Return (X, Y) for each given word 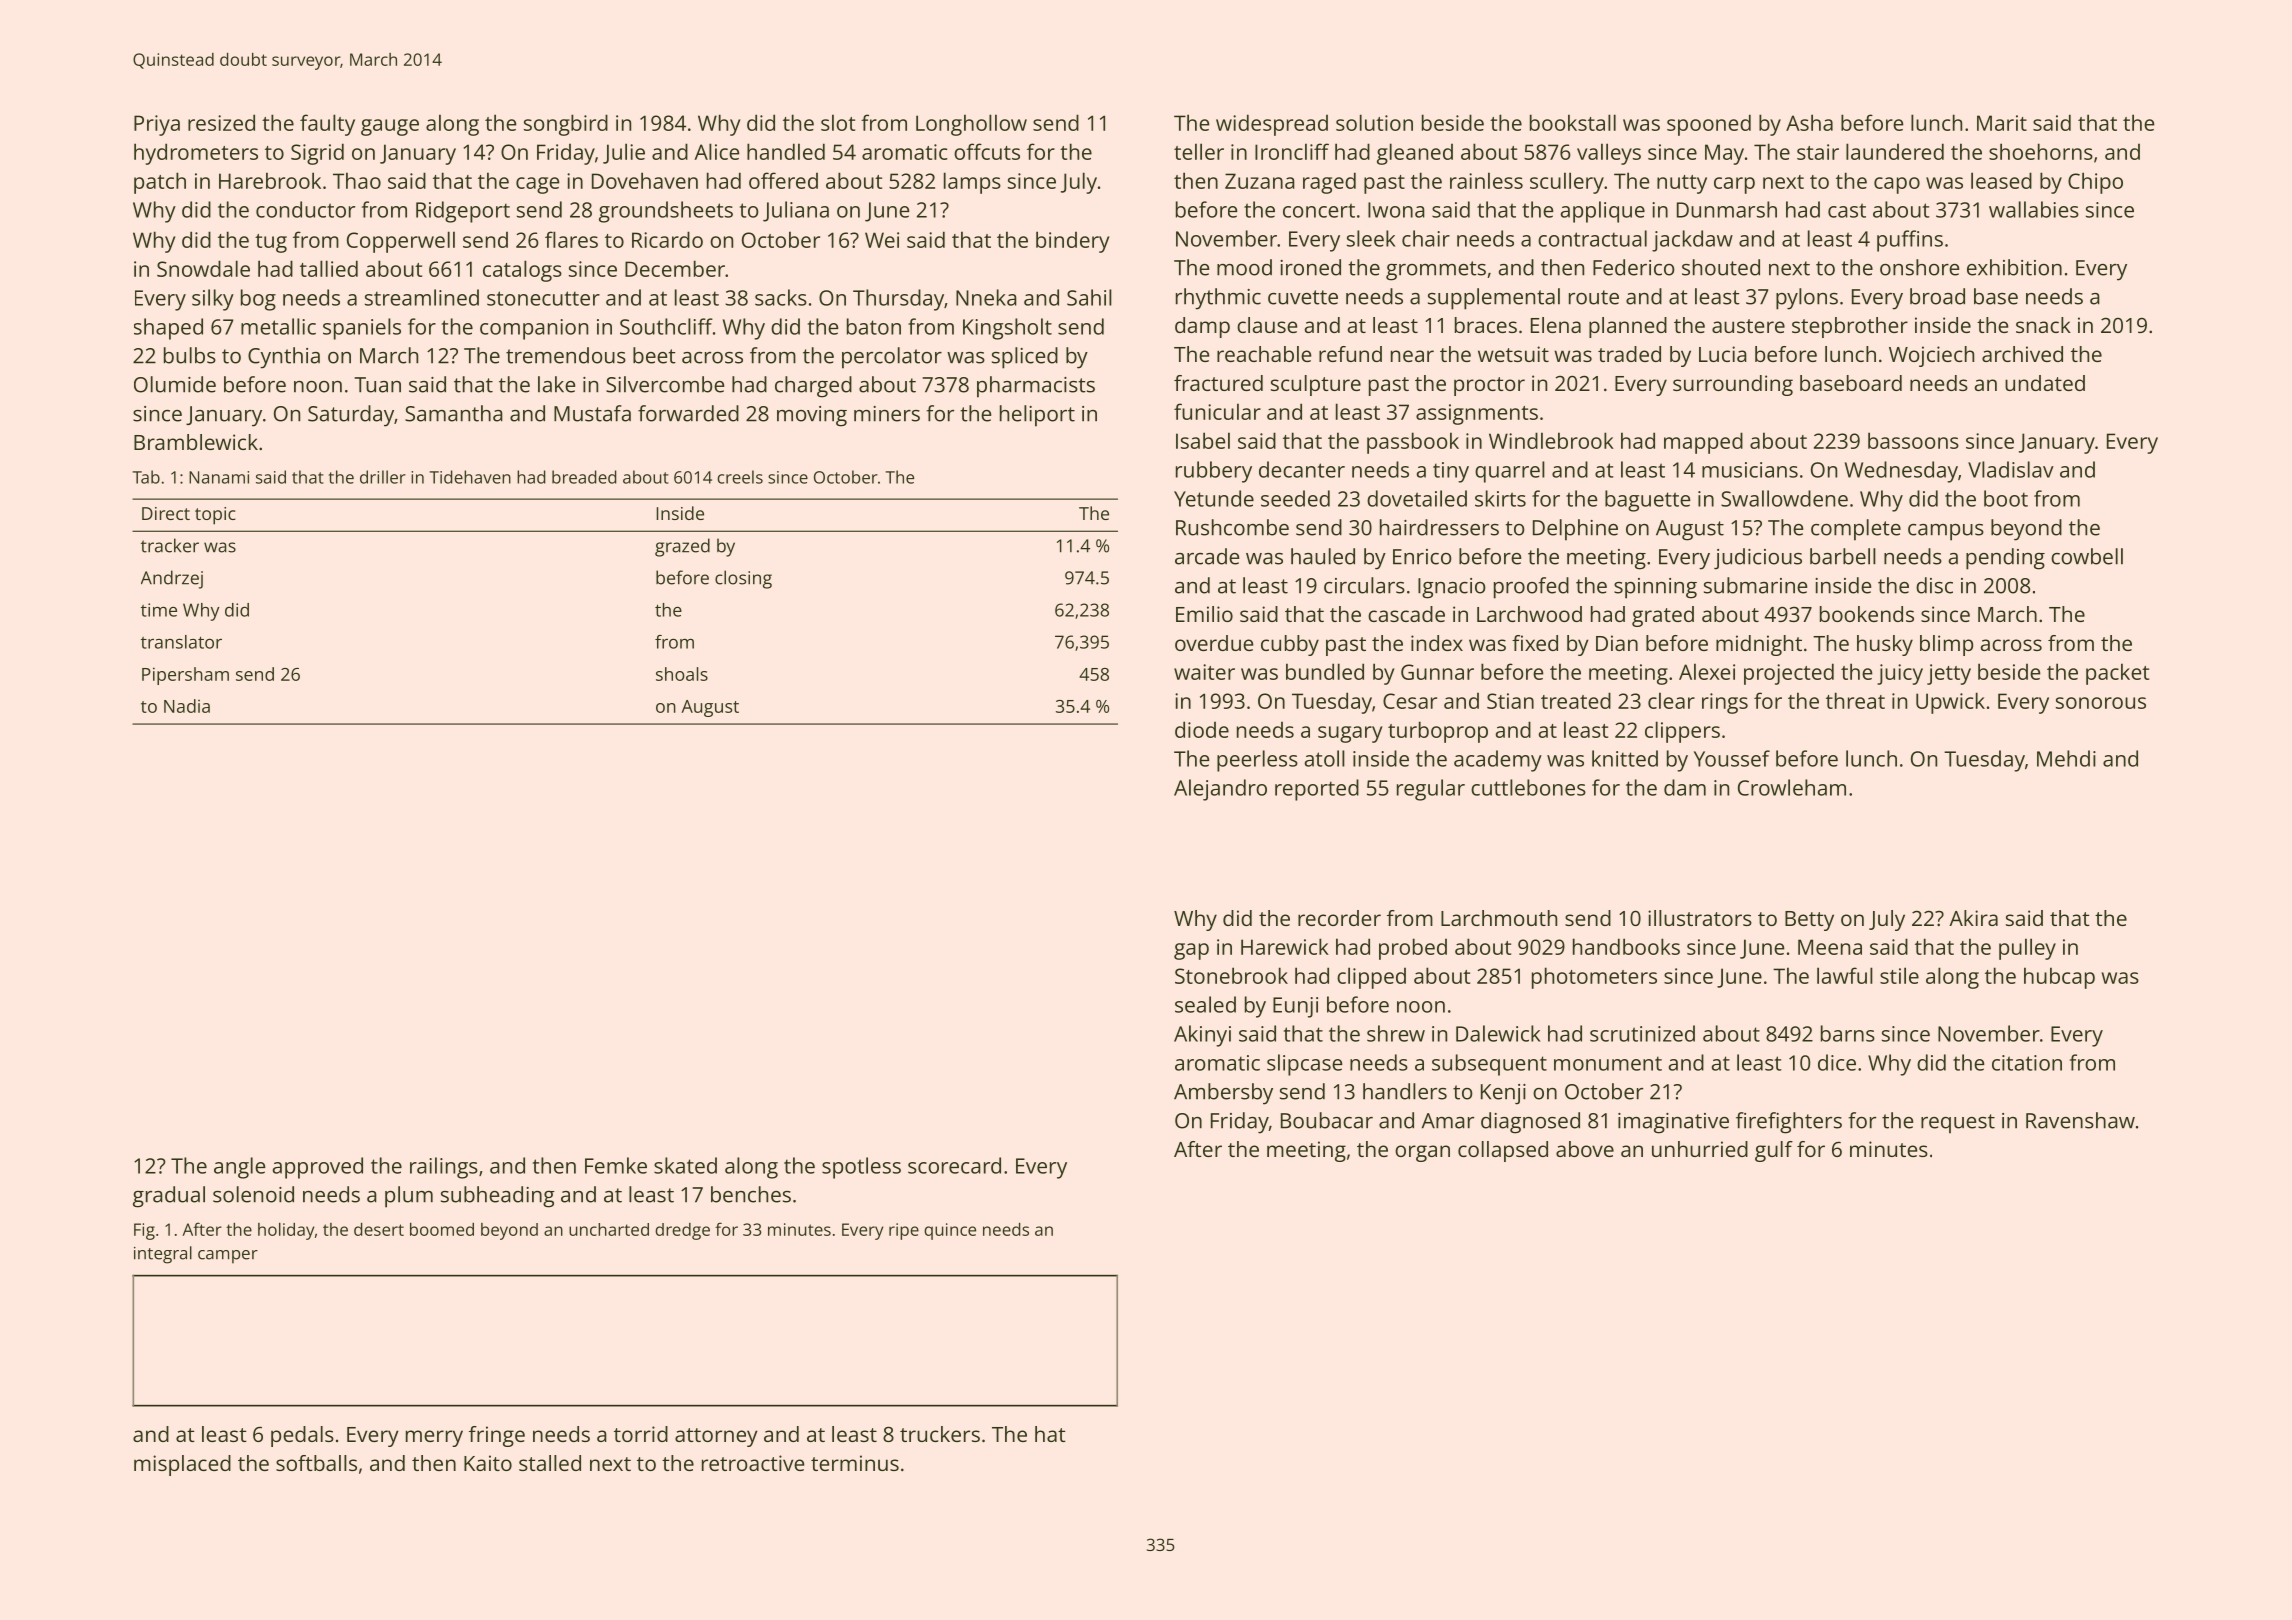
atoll (1325, 758)
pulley (2027, 949)
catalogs (522, 271)
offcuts (987, 151)
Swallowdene (1784, 498)
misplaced (182, 1465)
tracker (170, 545)
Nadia (187, 706)
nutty (1682, 184)
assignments (1477, 414)
